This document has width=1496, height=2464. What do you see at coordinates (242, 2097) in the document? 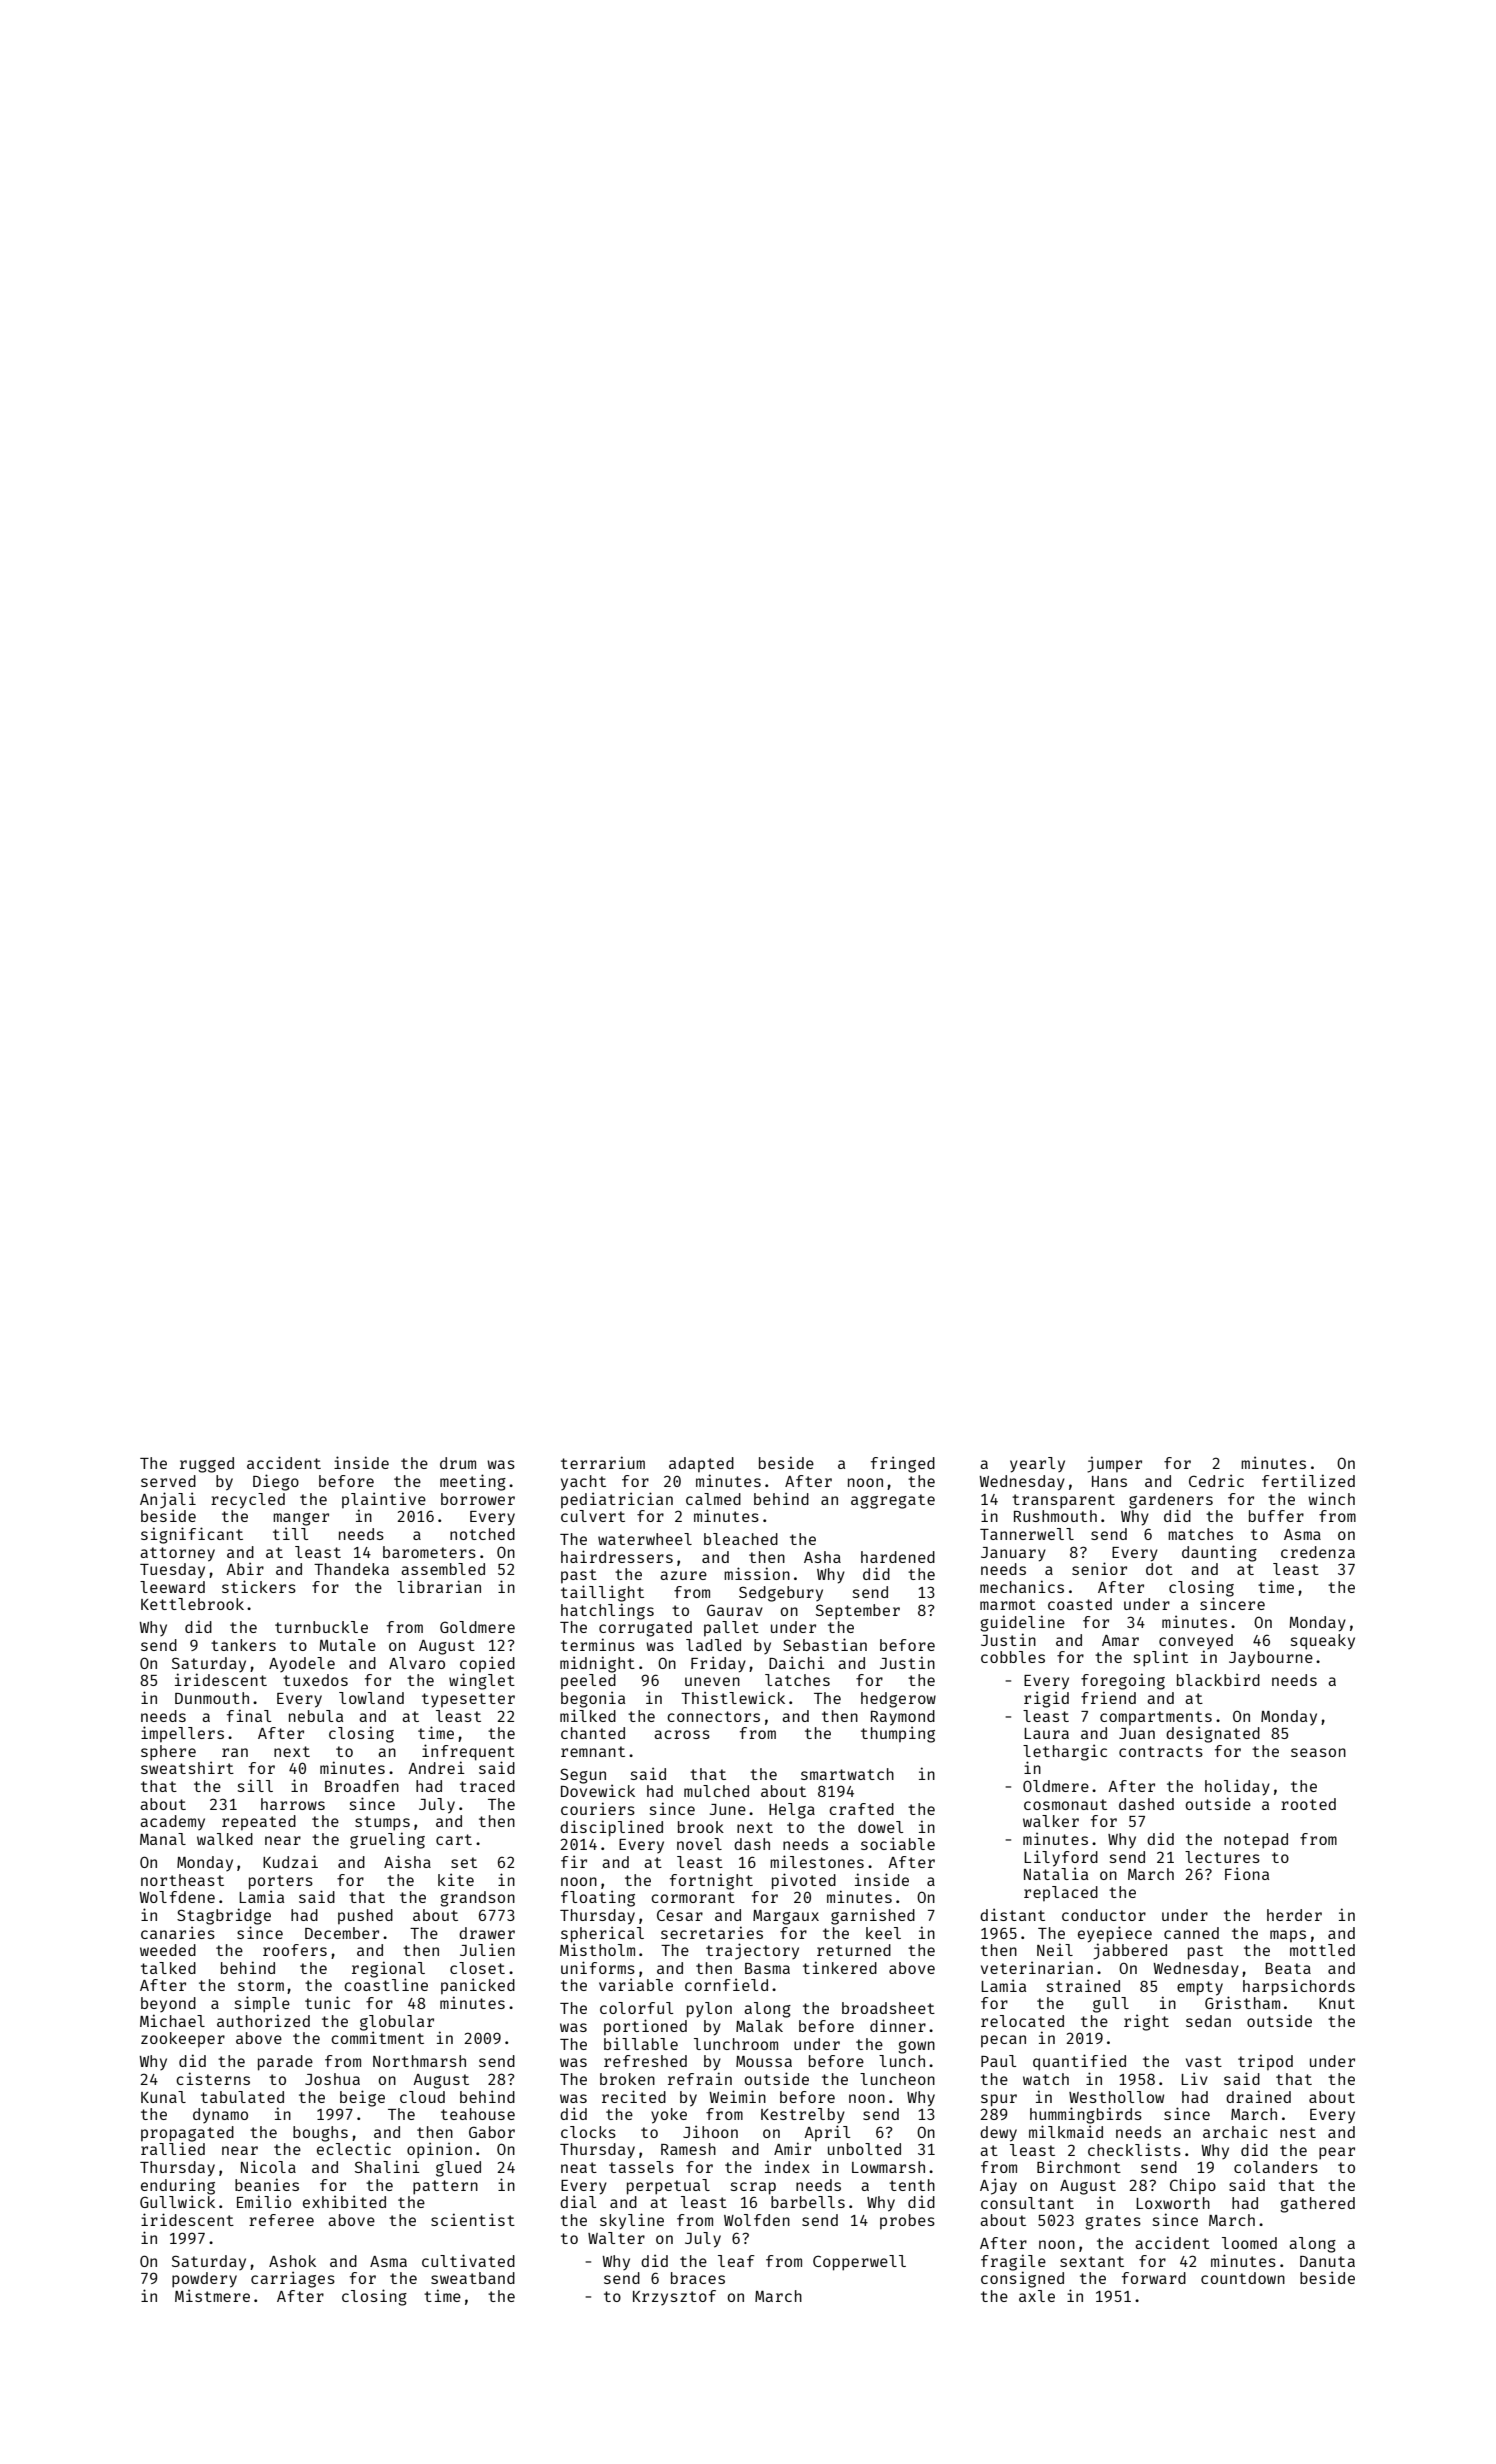
I see `tabulated` at bounding box center [242, 2097].
